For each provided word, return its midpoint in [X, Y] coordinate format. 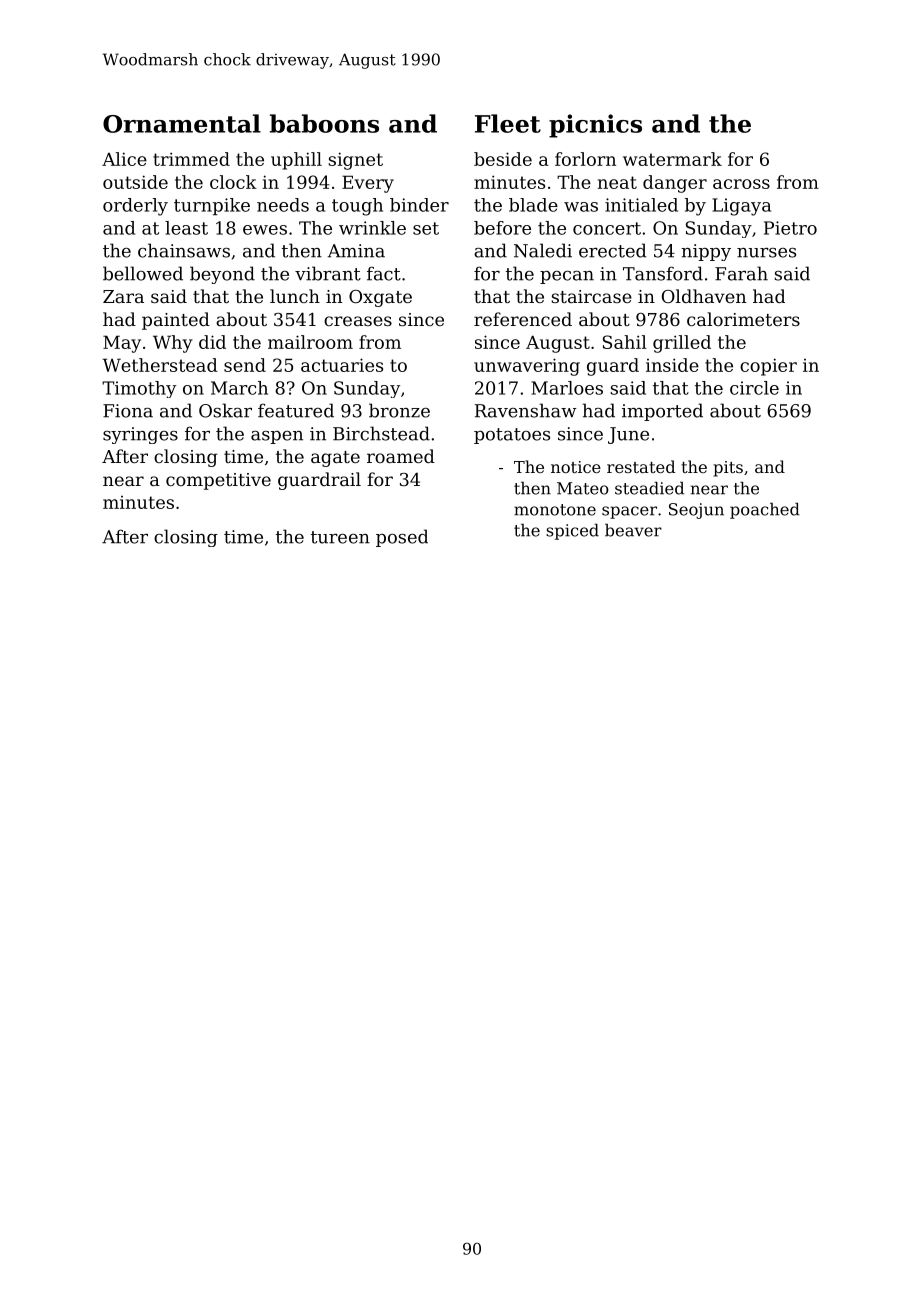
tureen [340, 537]
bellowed [143, 273]
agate [335, 459]
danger [675, 184]
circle [754, 388]
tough [357, 207]
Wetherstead [160, 365]
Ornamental [182, 123]
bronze [399, 410]
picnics [595, 126]
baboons [324, 123]
